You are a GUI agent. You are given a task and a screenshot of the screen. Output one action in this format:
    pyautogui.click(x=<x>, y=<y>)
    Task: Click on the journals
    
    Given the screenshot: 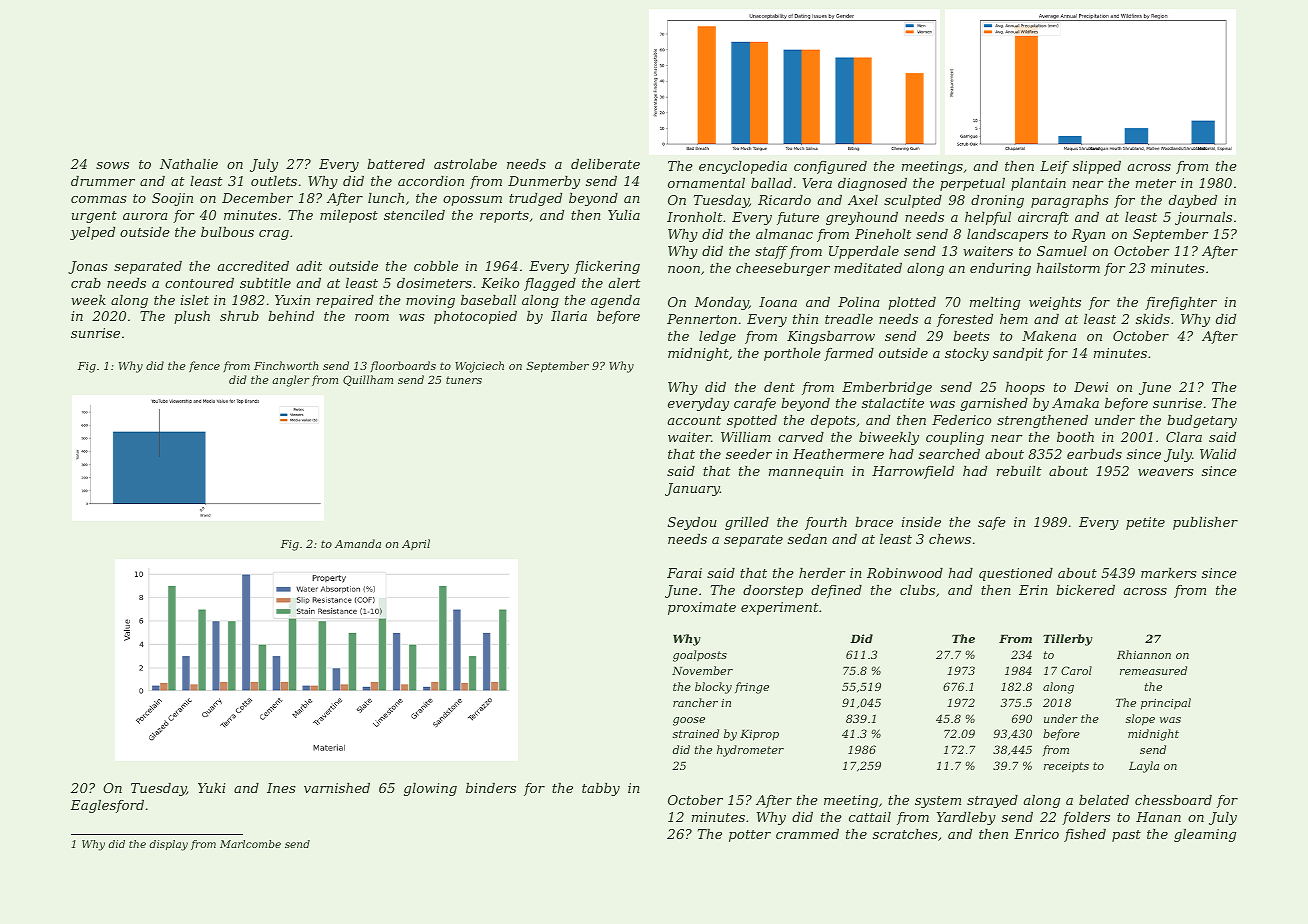 What is the action you would take?
    pyautogui.click(x=1203, y=218)
